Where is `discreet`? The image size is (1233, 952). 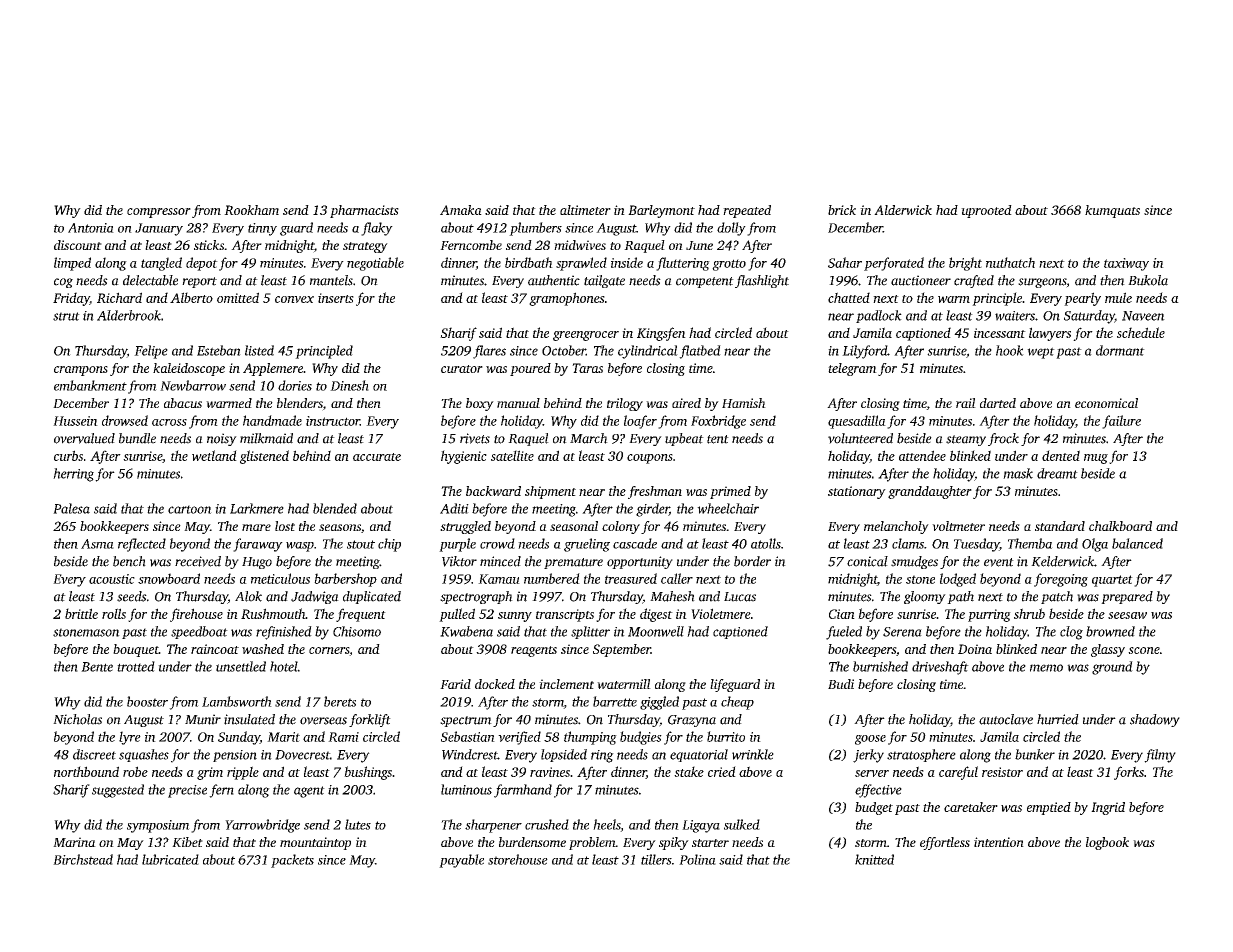 discreet is located at coordinates (94, 754).
